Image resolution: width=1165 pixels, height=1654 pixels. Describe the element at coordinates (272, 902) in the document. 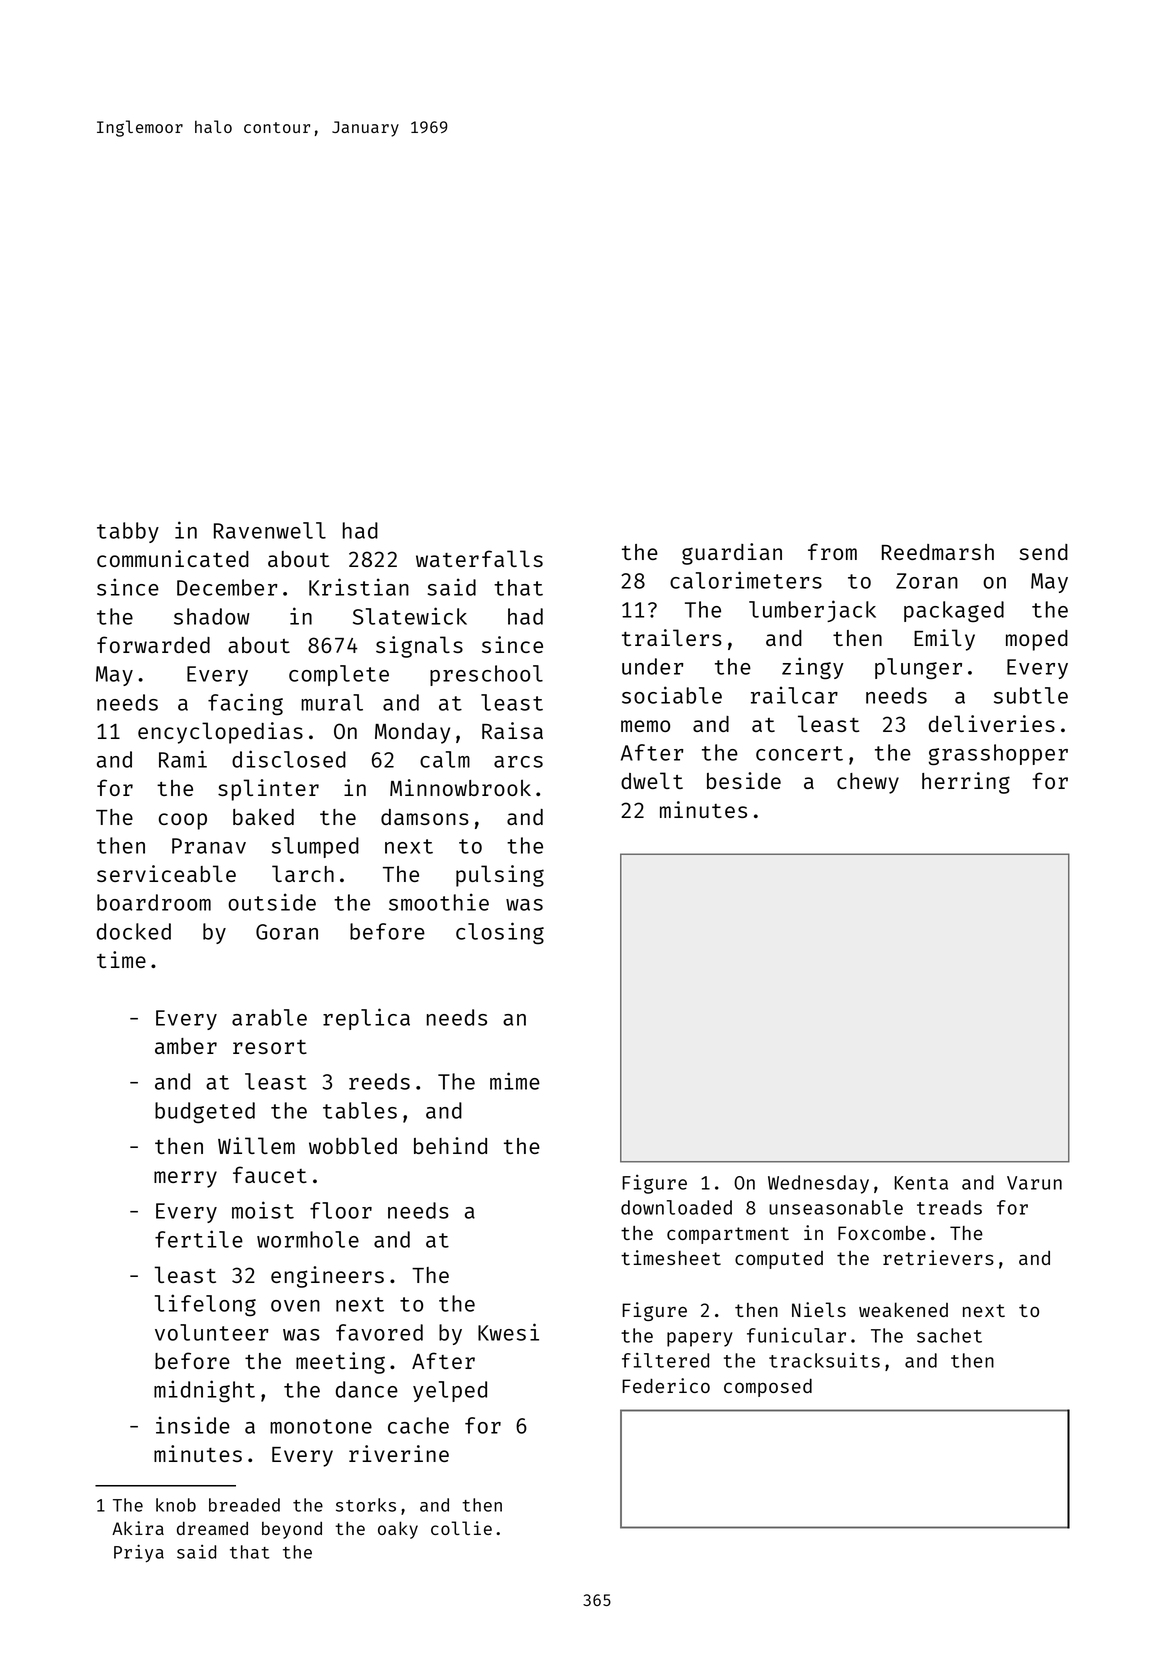

I see `outside` at that location.
